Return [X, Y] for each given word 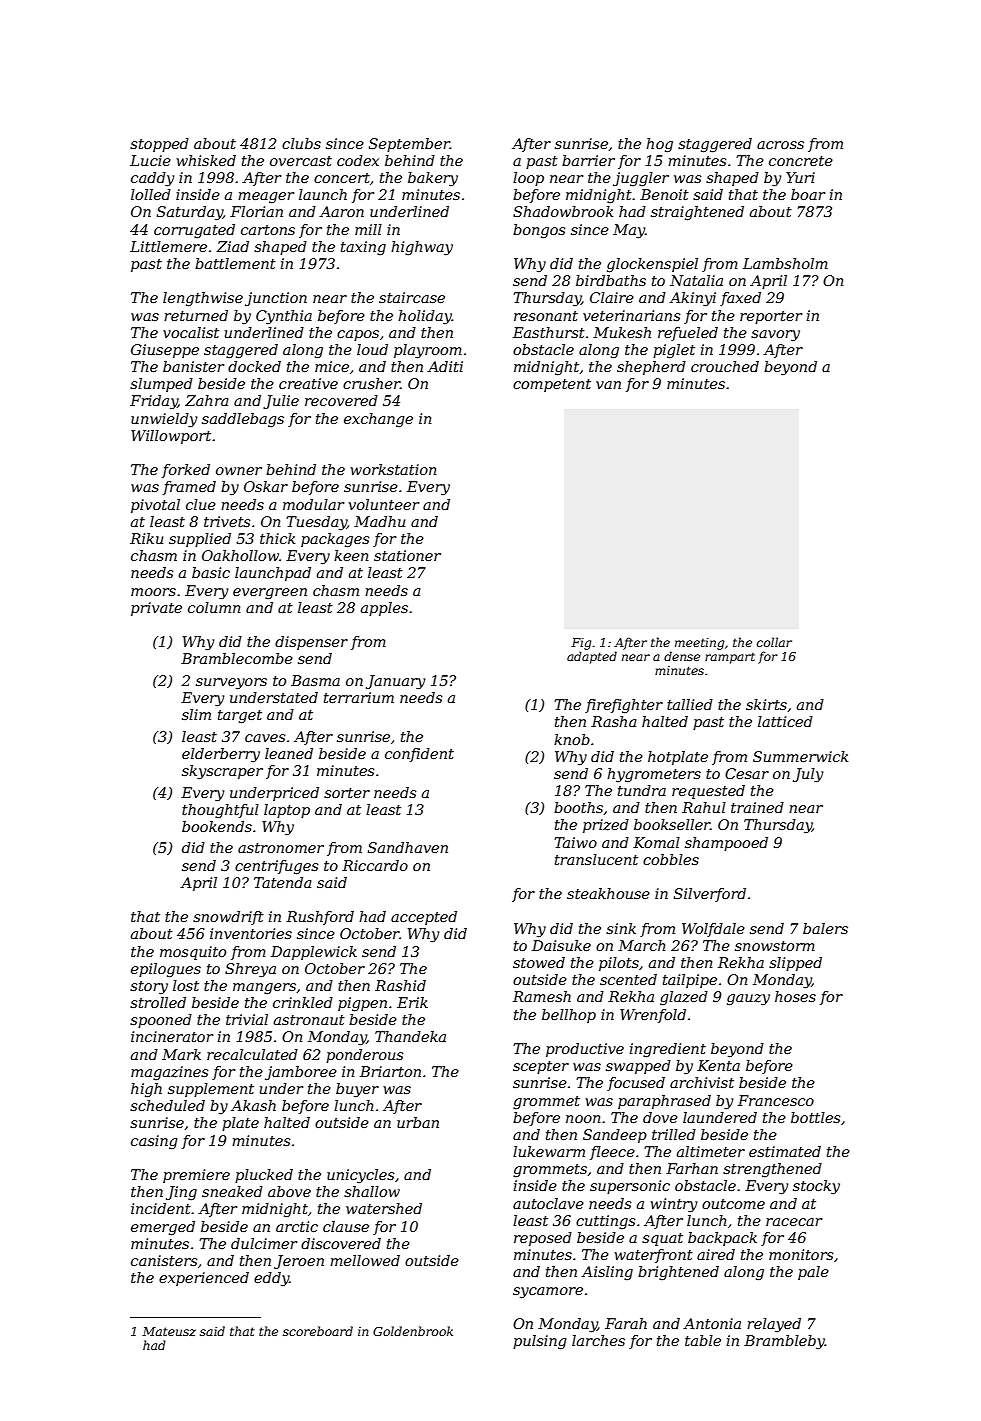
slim [196, 714]
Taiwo [575, 842]
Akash [253, 1105]
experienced [204, 1279]
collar [774, 642]
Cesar [747, 773]
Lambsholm [785, 263]
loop [528, 179]
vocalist [191, 332]
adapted [592, 657]
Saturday [190, 213]
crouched [725, 366]
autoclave [548, 1203]
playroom [428, 351]
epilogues [166, 970]
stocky [816, 1187]
